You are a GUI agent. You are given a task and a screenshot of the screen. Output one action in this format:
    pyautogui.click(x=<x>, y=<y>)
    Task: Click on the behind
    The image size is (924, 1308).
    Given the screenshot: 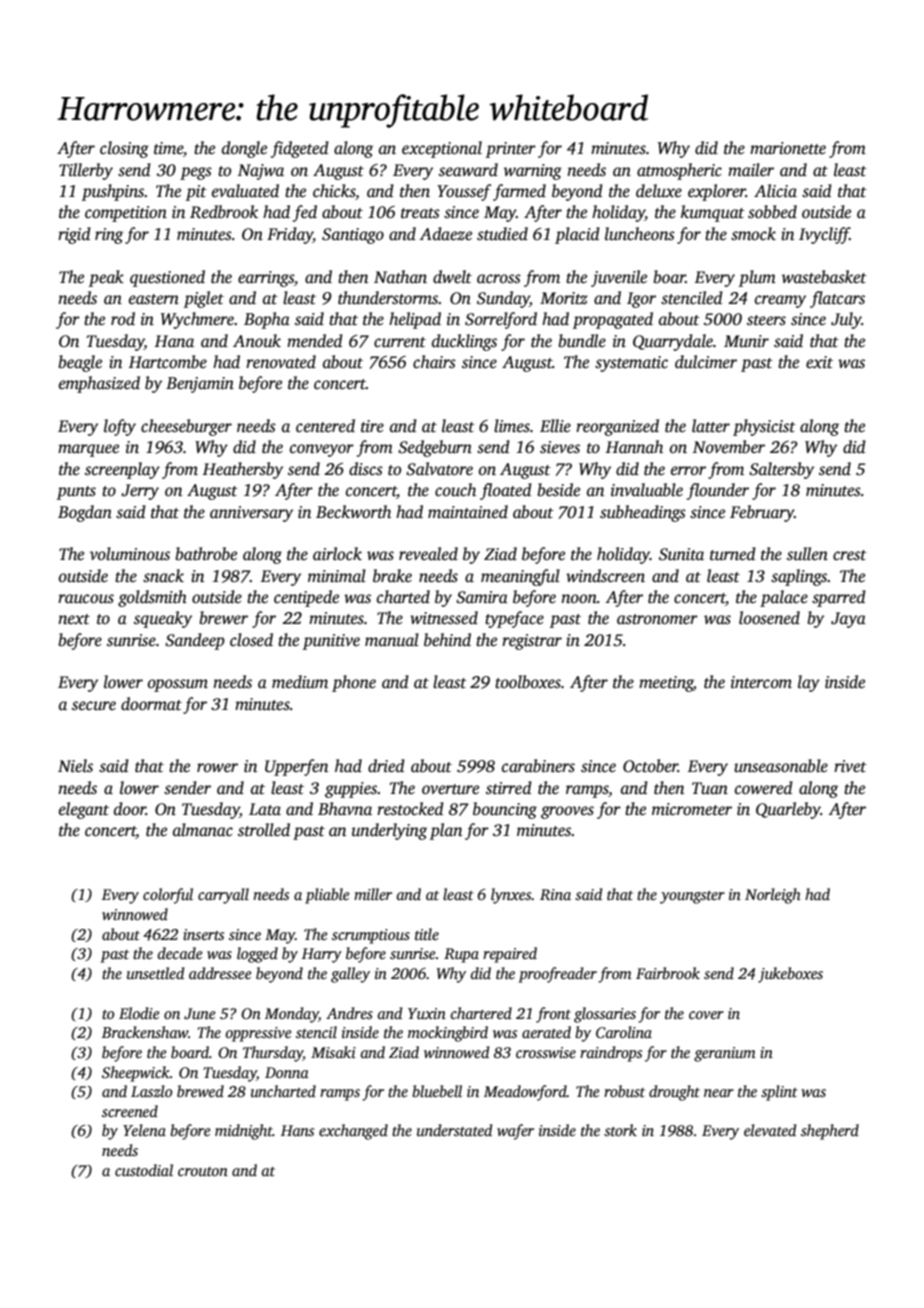 What is the action you would take?
    pyautogui.click(x=447, y=640)
